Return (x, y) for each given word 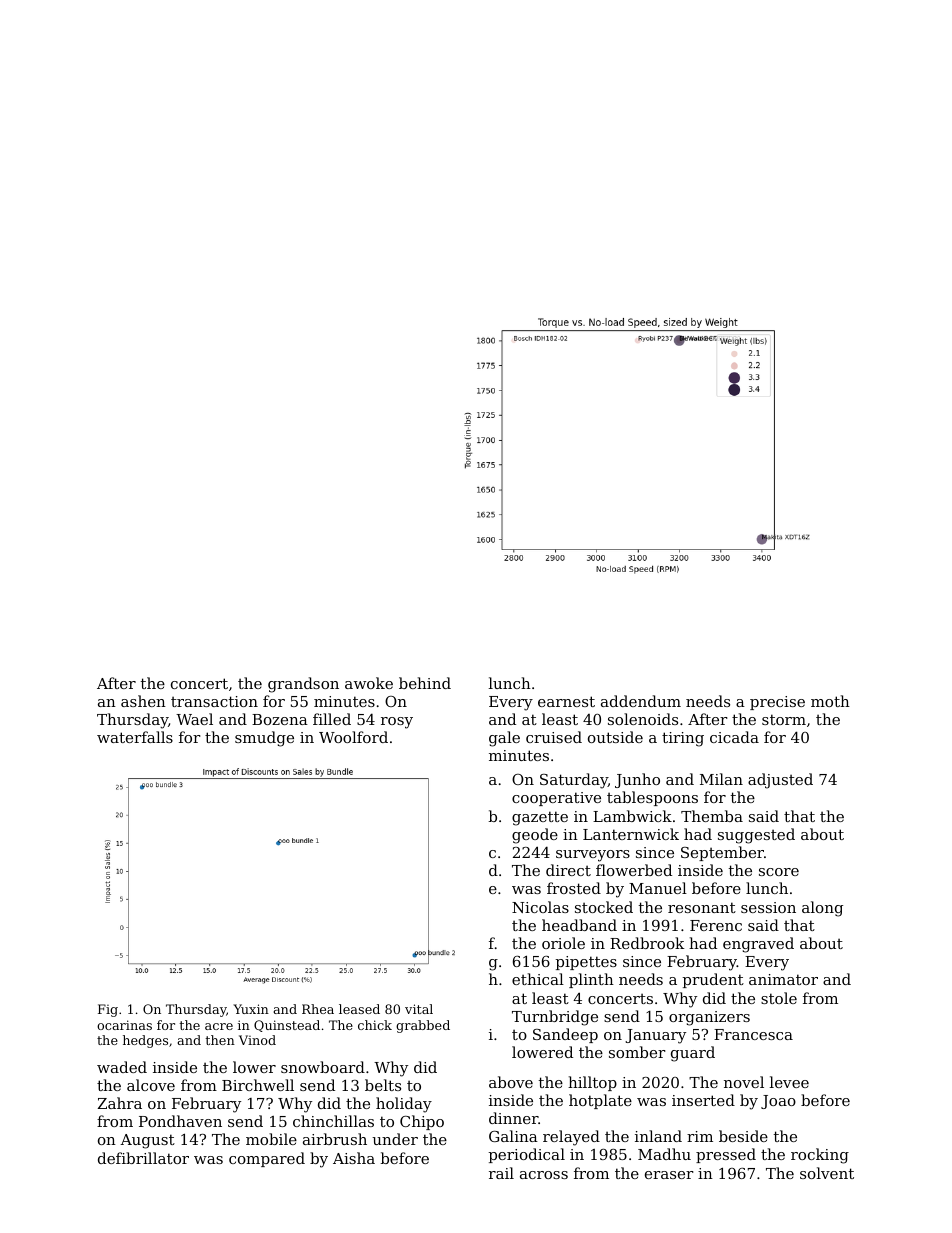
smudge (264, 739)
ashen (143, 701)
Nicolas (540, 907)
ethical (538, 979)
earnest (566, 701)
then (220, 1040)
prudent (713, 980)
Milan (721, 779)
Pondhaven (180, 1121)
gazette (540, 818)
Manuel (658, 888)
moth (830, 701)
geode (535, 836)
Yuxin (251, 1009)
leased (359, 1009)
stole (779, 998)
